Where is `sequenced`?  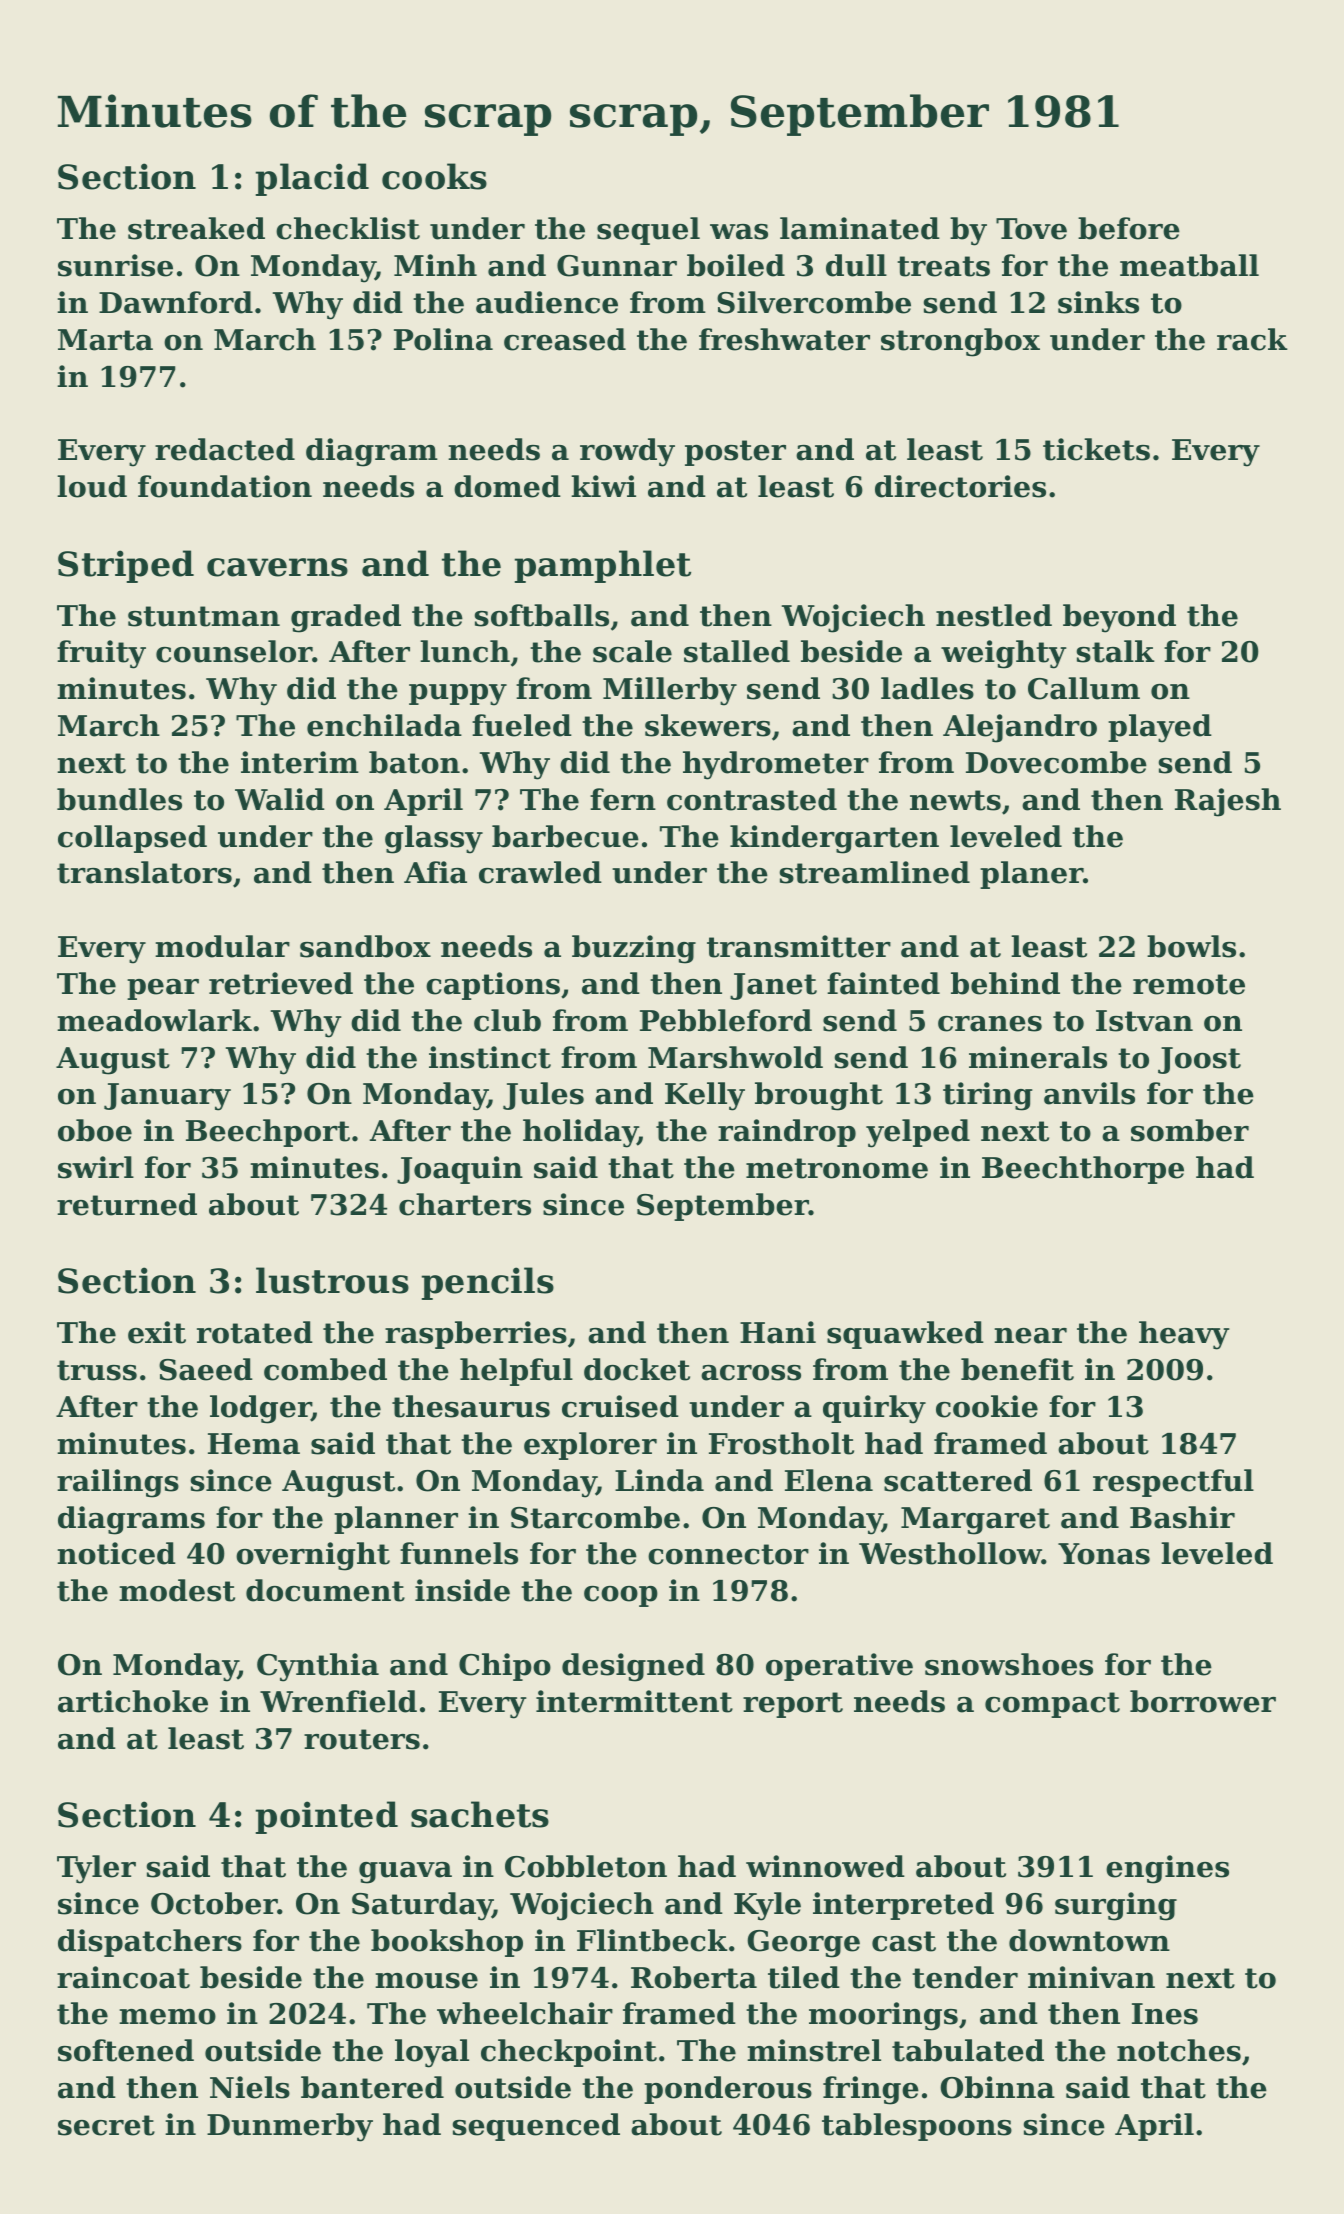
sequenced is located at coordinates (536, 2127).
